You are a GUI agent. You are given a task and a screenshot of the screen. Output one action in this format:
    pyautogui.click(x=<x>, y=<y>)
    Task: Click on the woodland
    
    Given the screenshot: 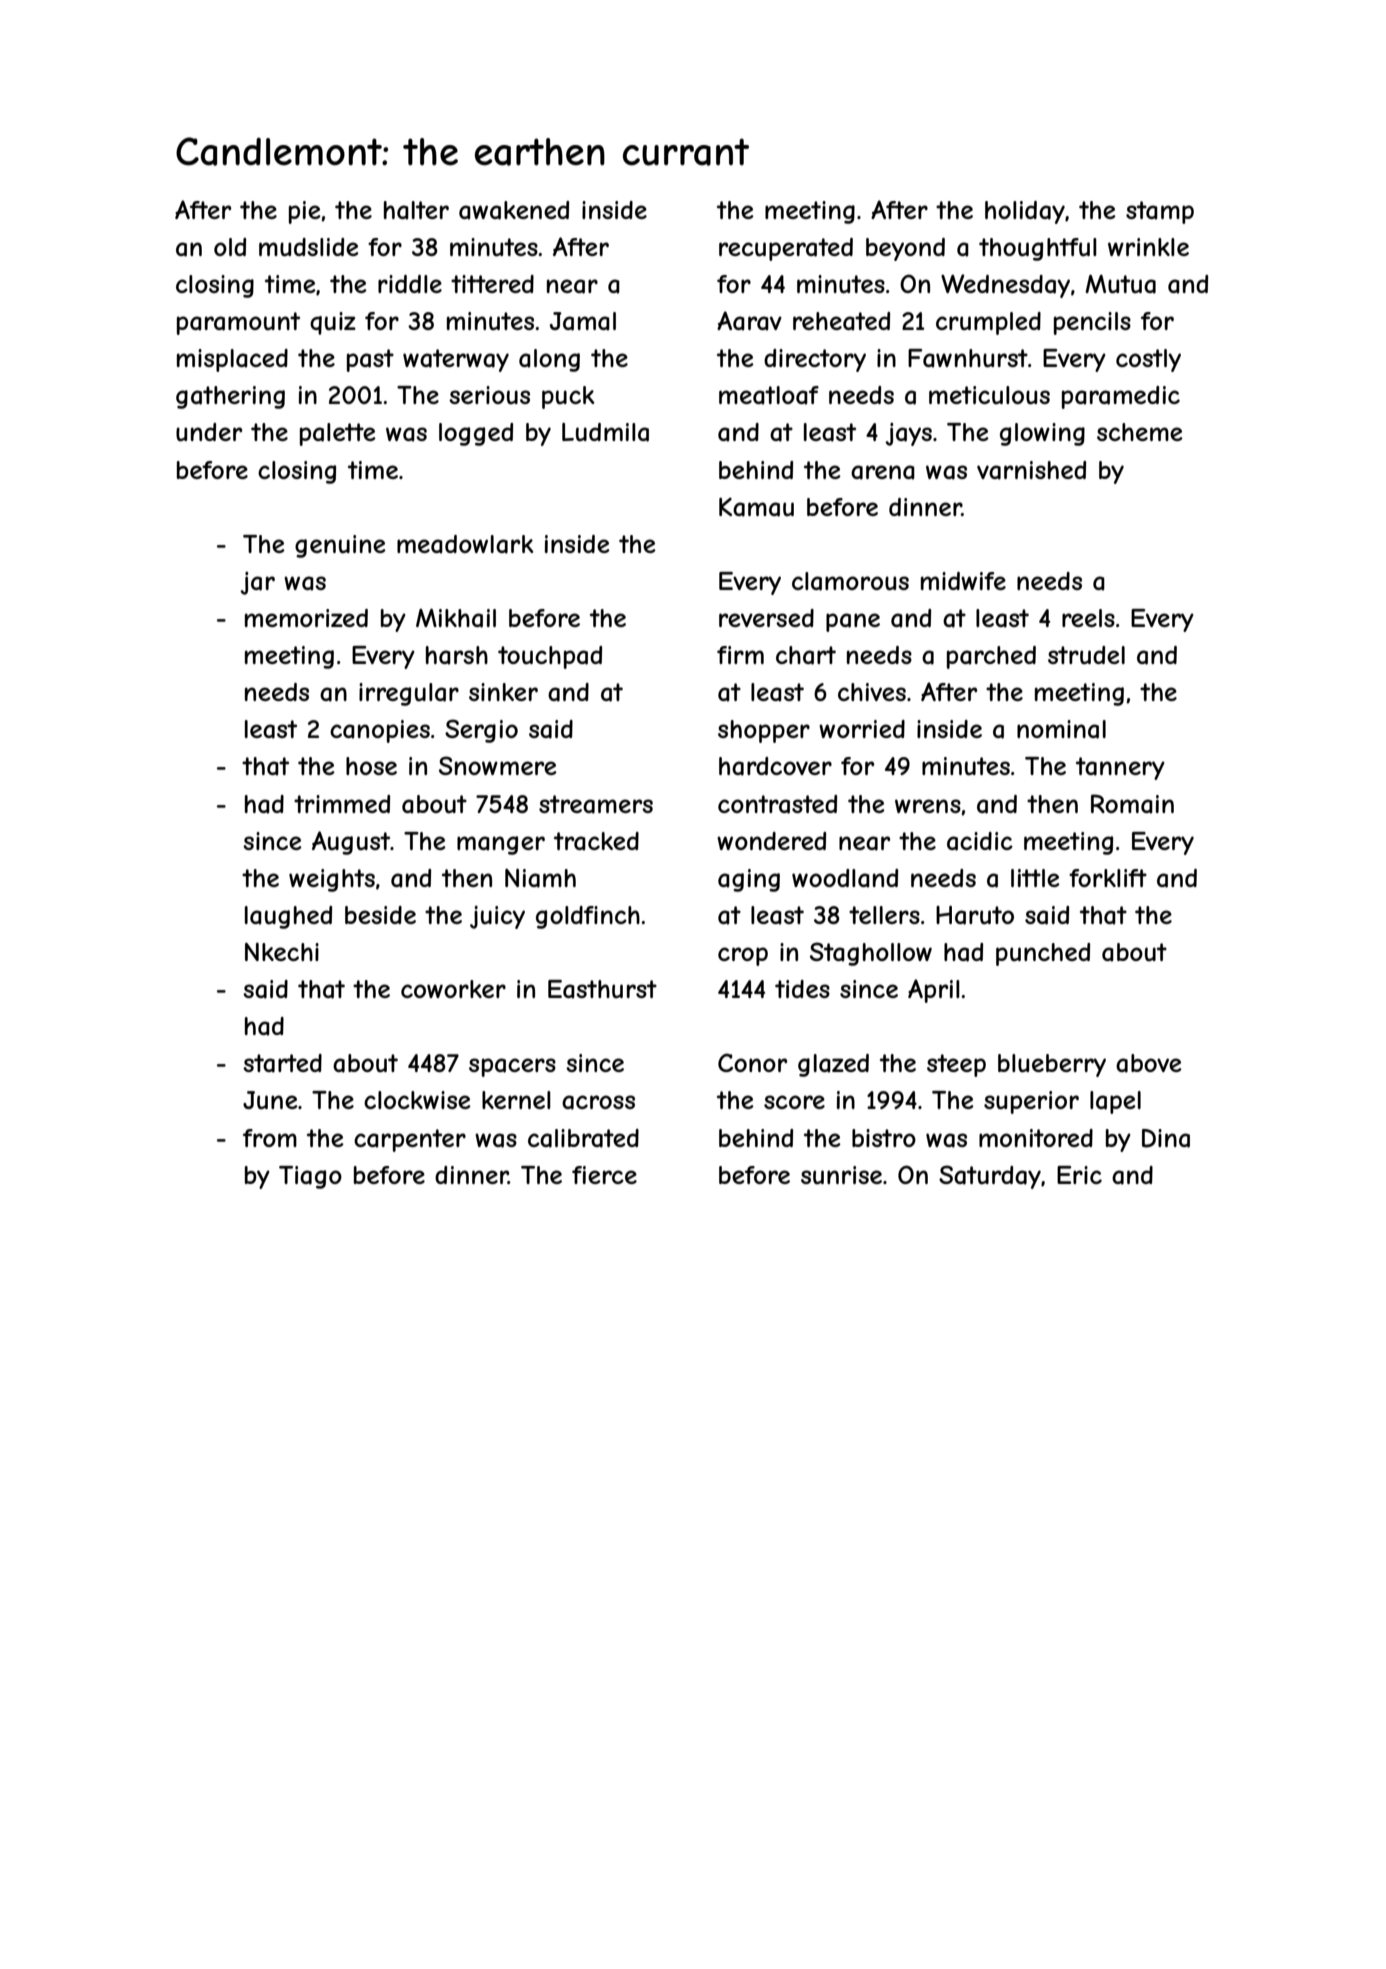 What is the action you would take?
    pyautogui.click(x=845, y=878)
